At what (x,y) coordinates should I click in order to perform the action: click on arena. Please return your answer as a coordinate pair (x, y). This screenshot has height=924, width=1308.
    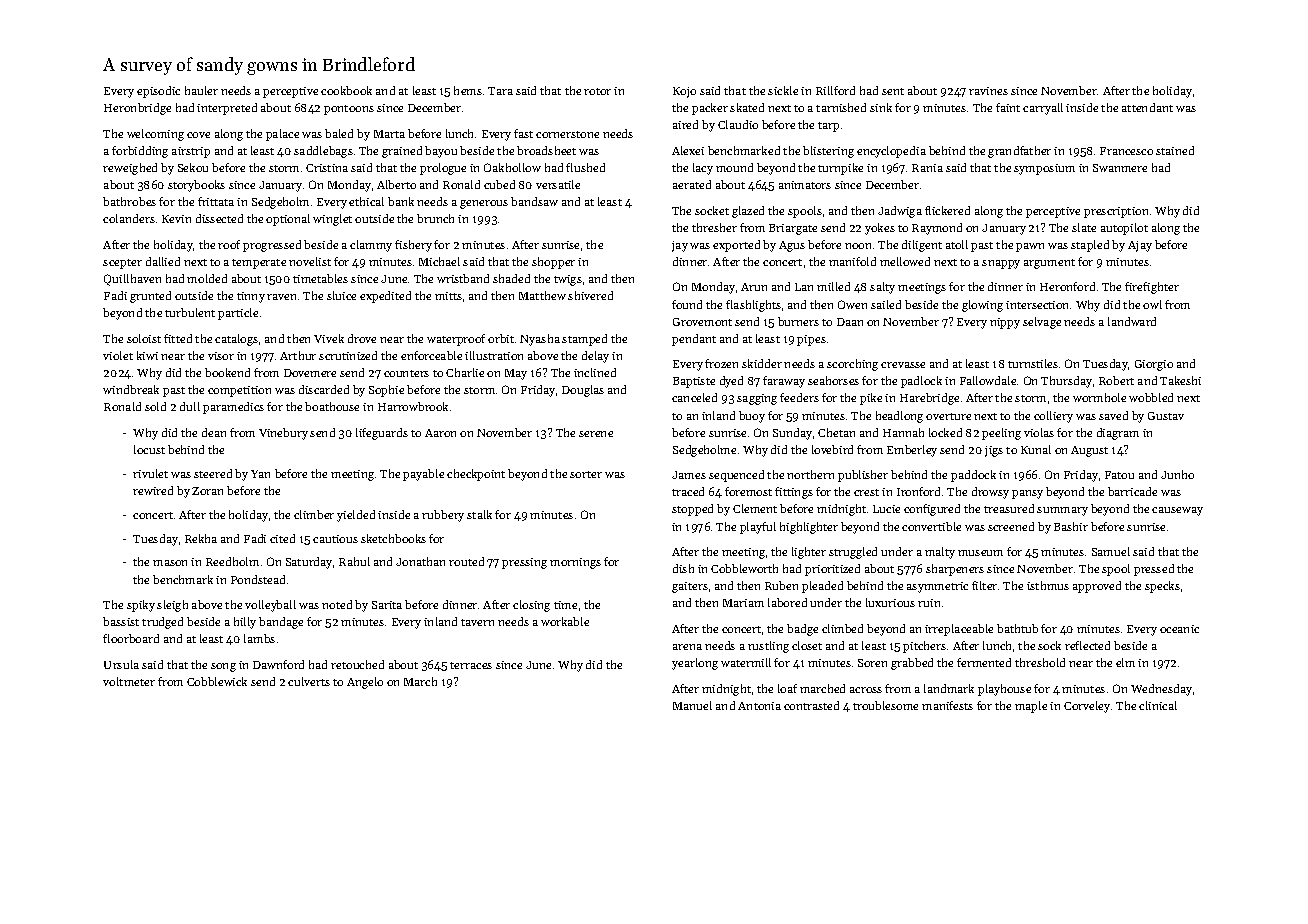
    Looking at the image, I should click on (687, 647).
